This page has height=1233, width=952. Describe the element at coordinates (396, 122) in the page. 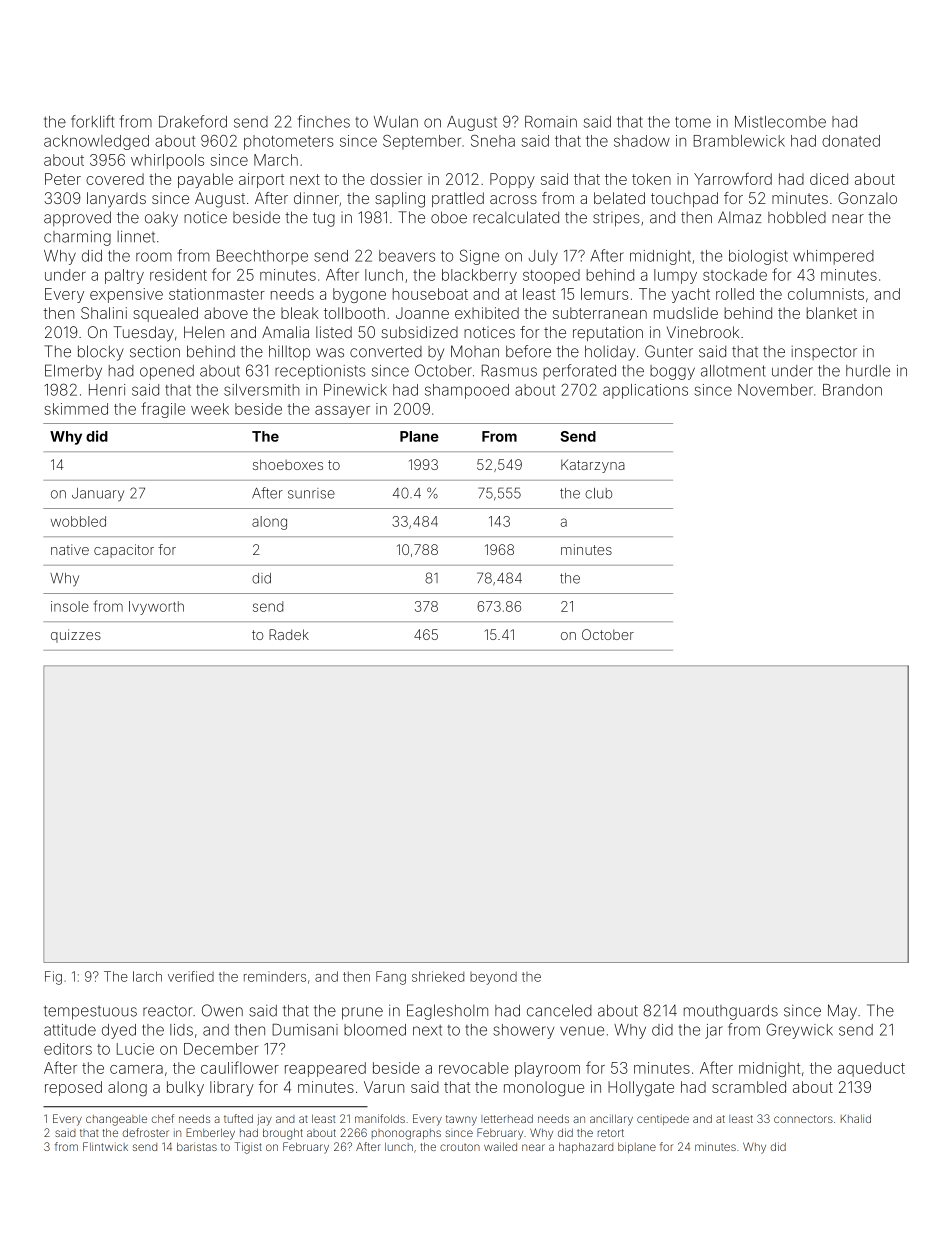

I see `Wulan` at that location.
